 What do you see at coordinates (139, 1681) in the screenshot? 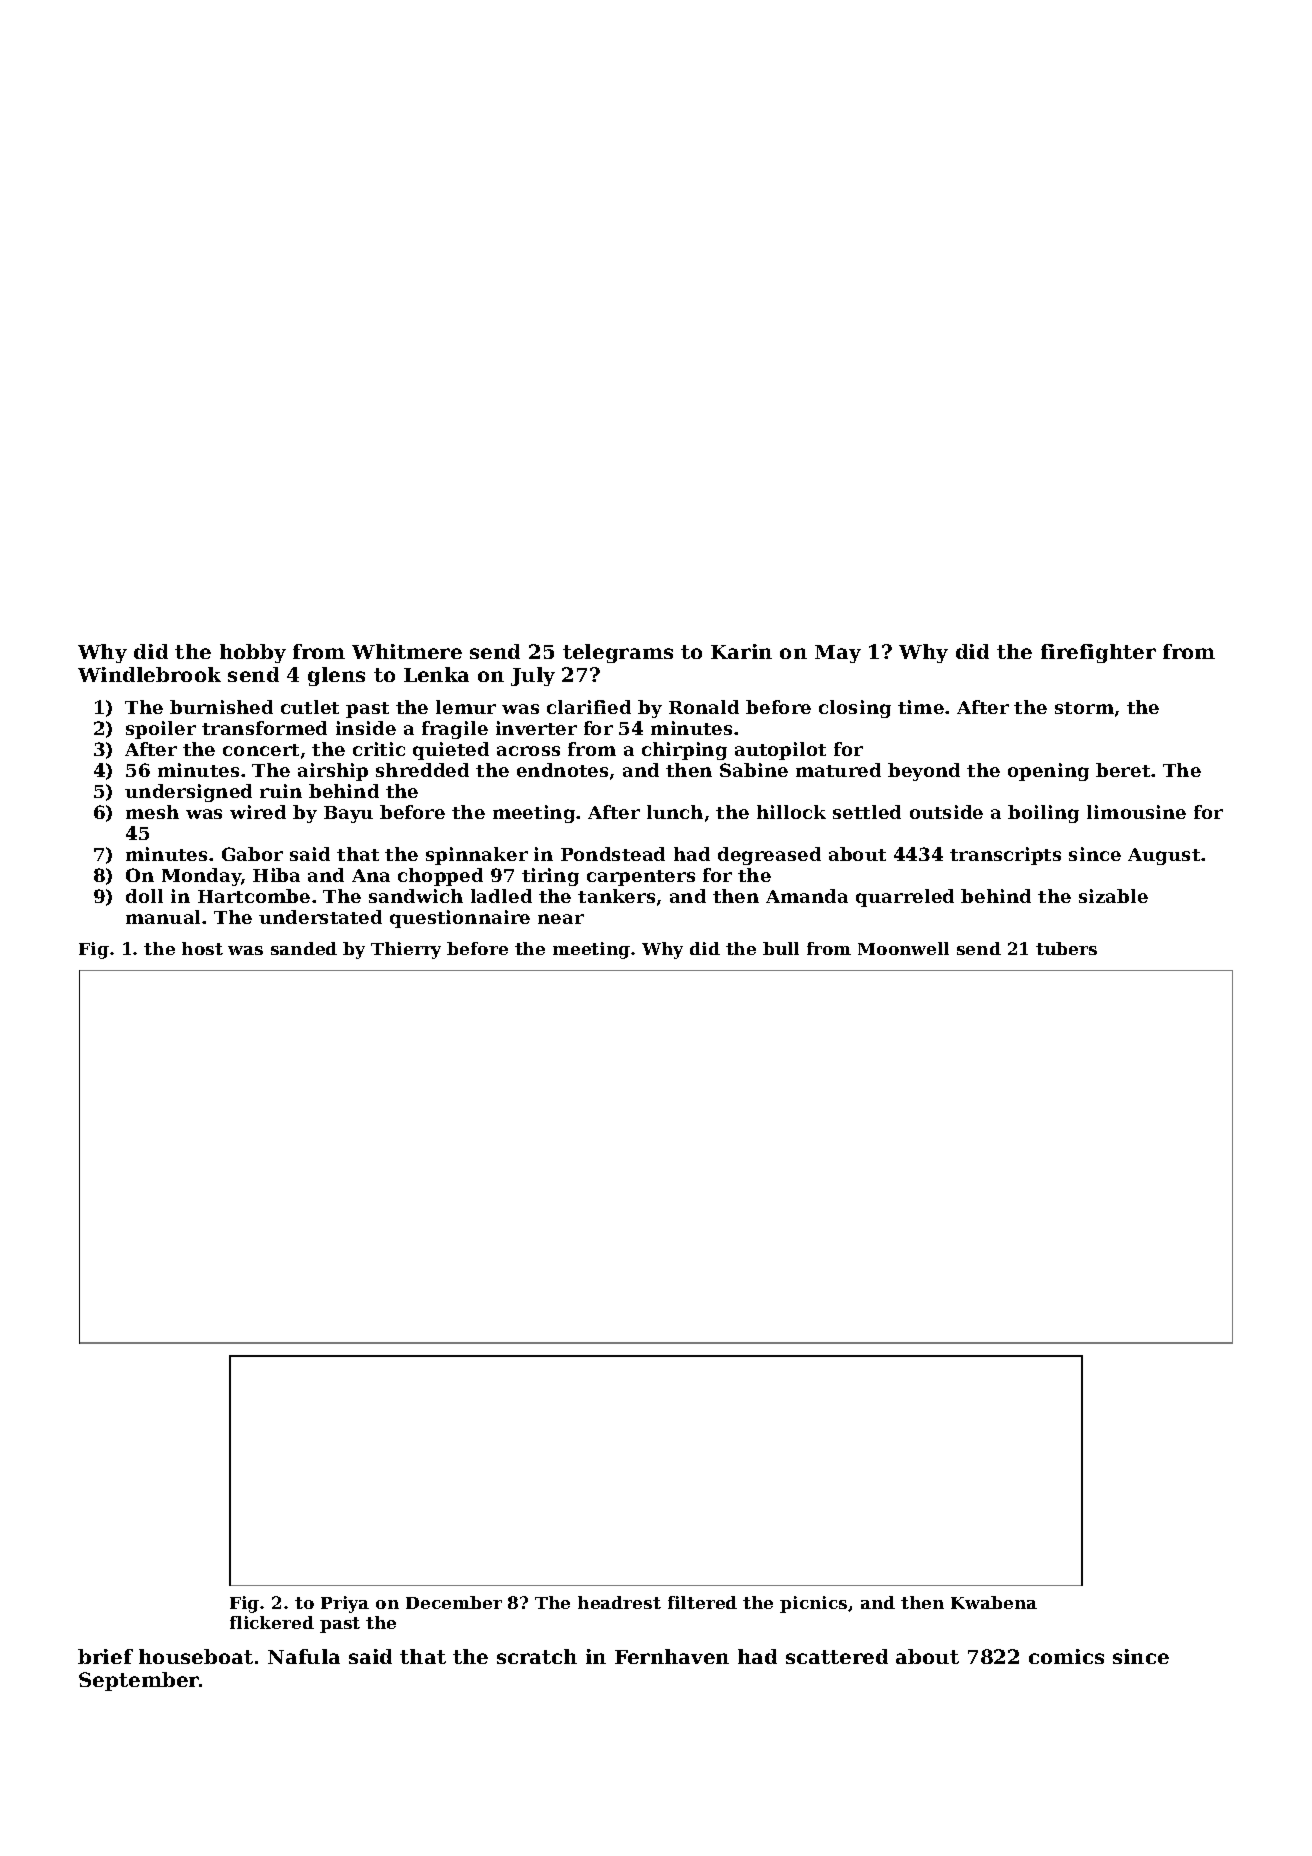
I see `September` at bounding box center [139, 1681].
